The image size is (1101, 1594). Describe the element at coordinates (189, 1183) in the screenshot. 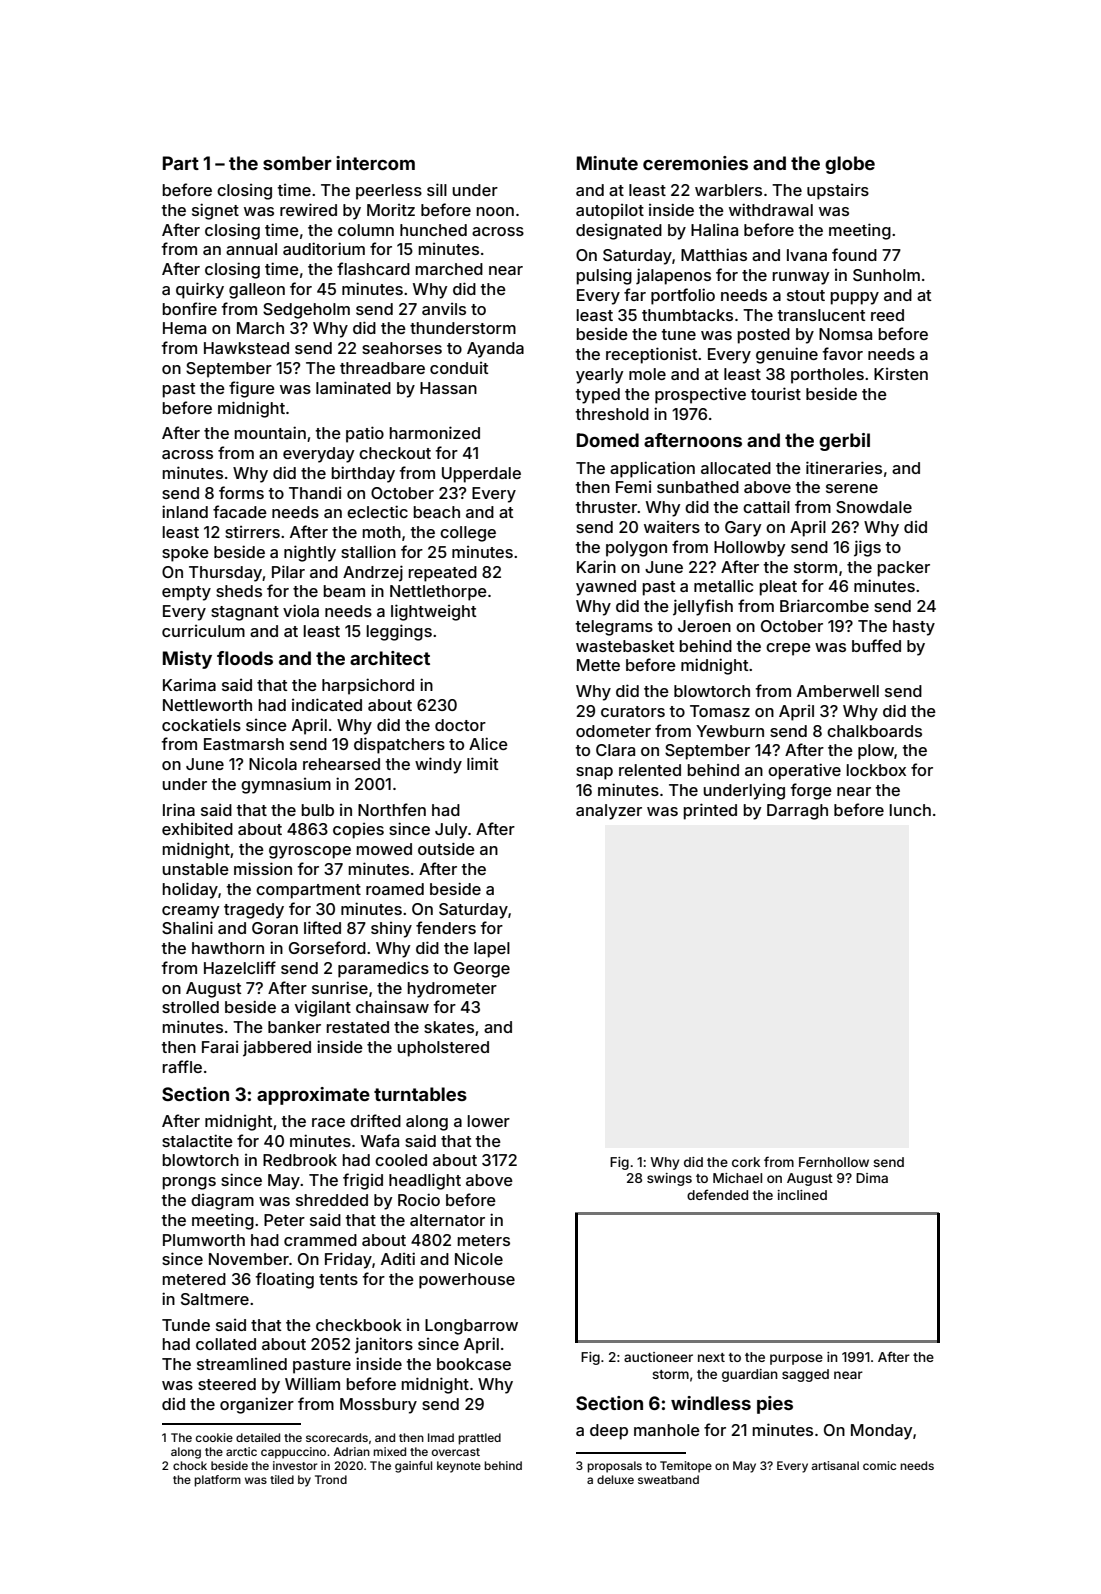

I see `prongs` at that location.
